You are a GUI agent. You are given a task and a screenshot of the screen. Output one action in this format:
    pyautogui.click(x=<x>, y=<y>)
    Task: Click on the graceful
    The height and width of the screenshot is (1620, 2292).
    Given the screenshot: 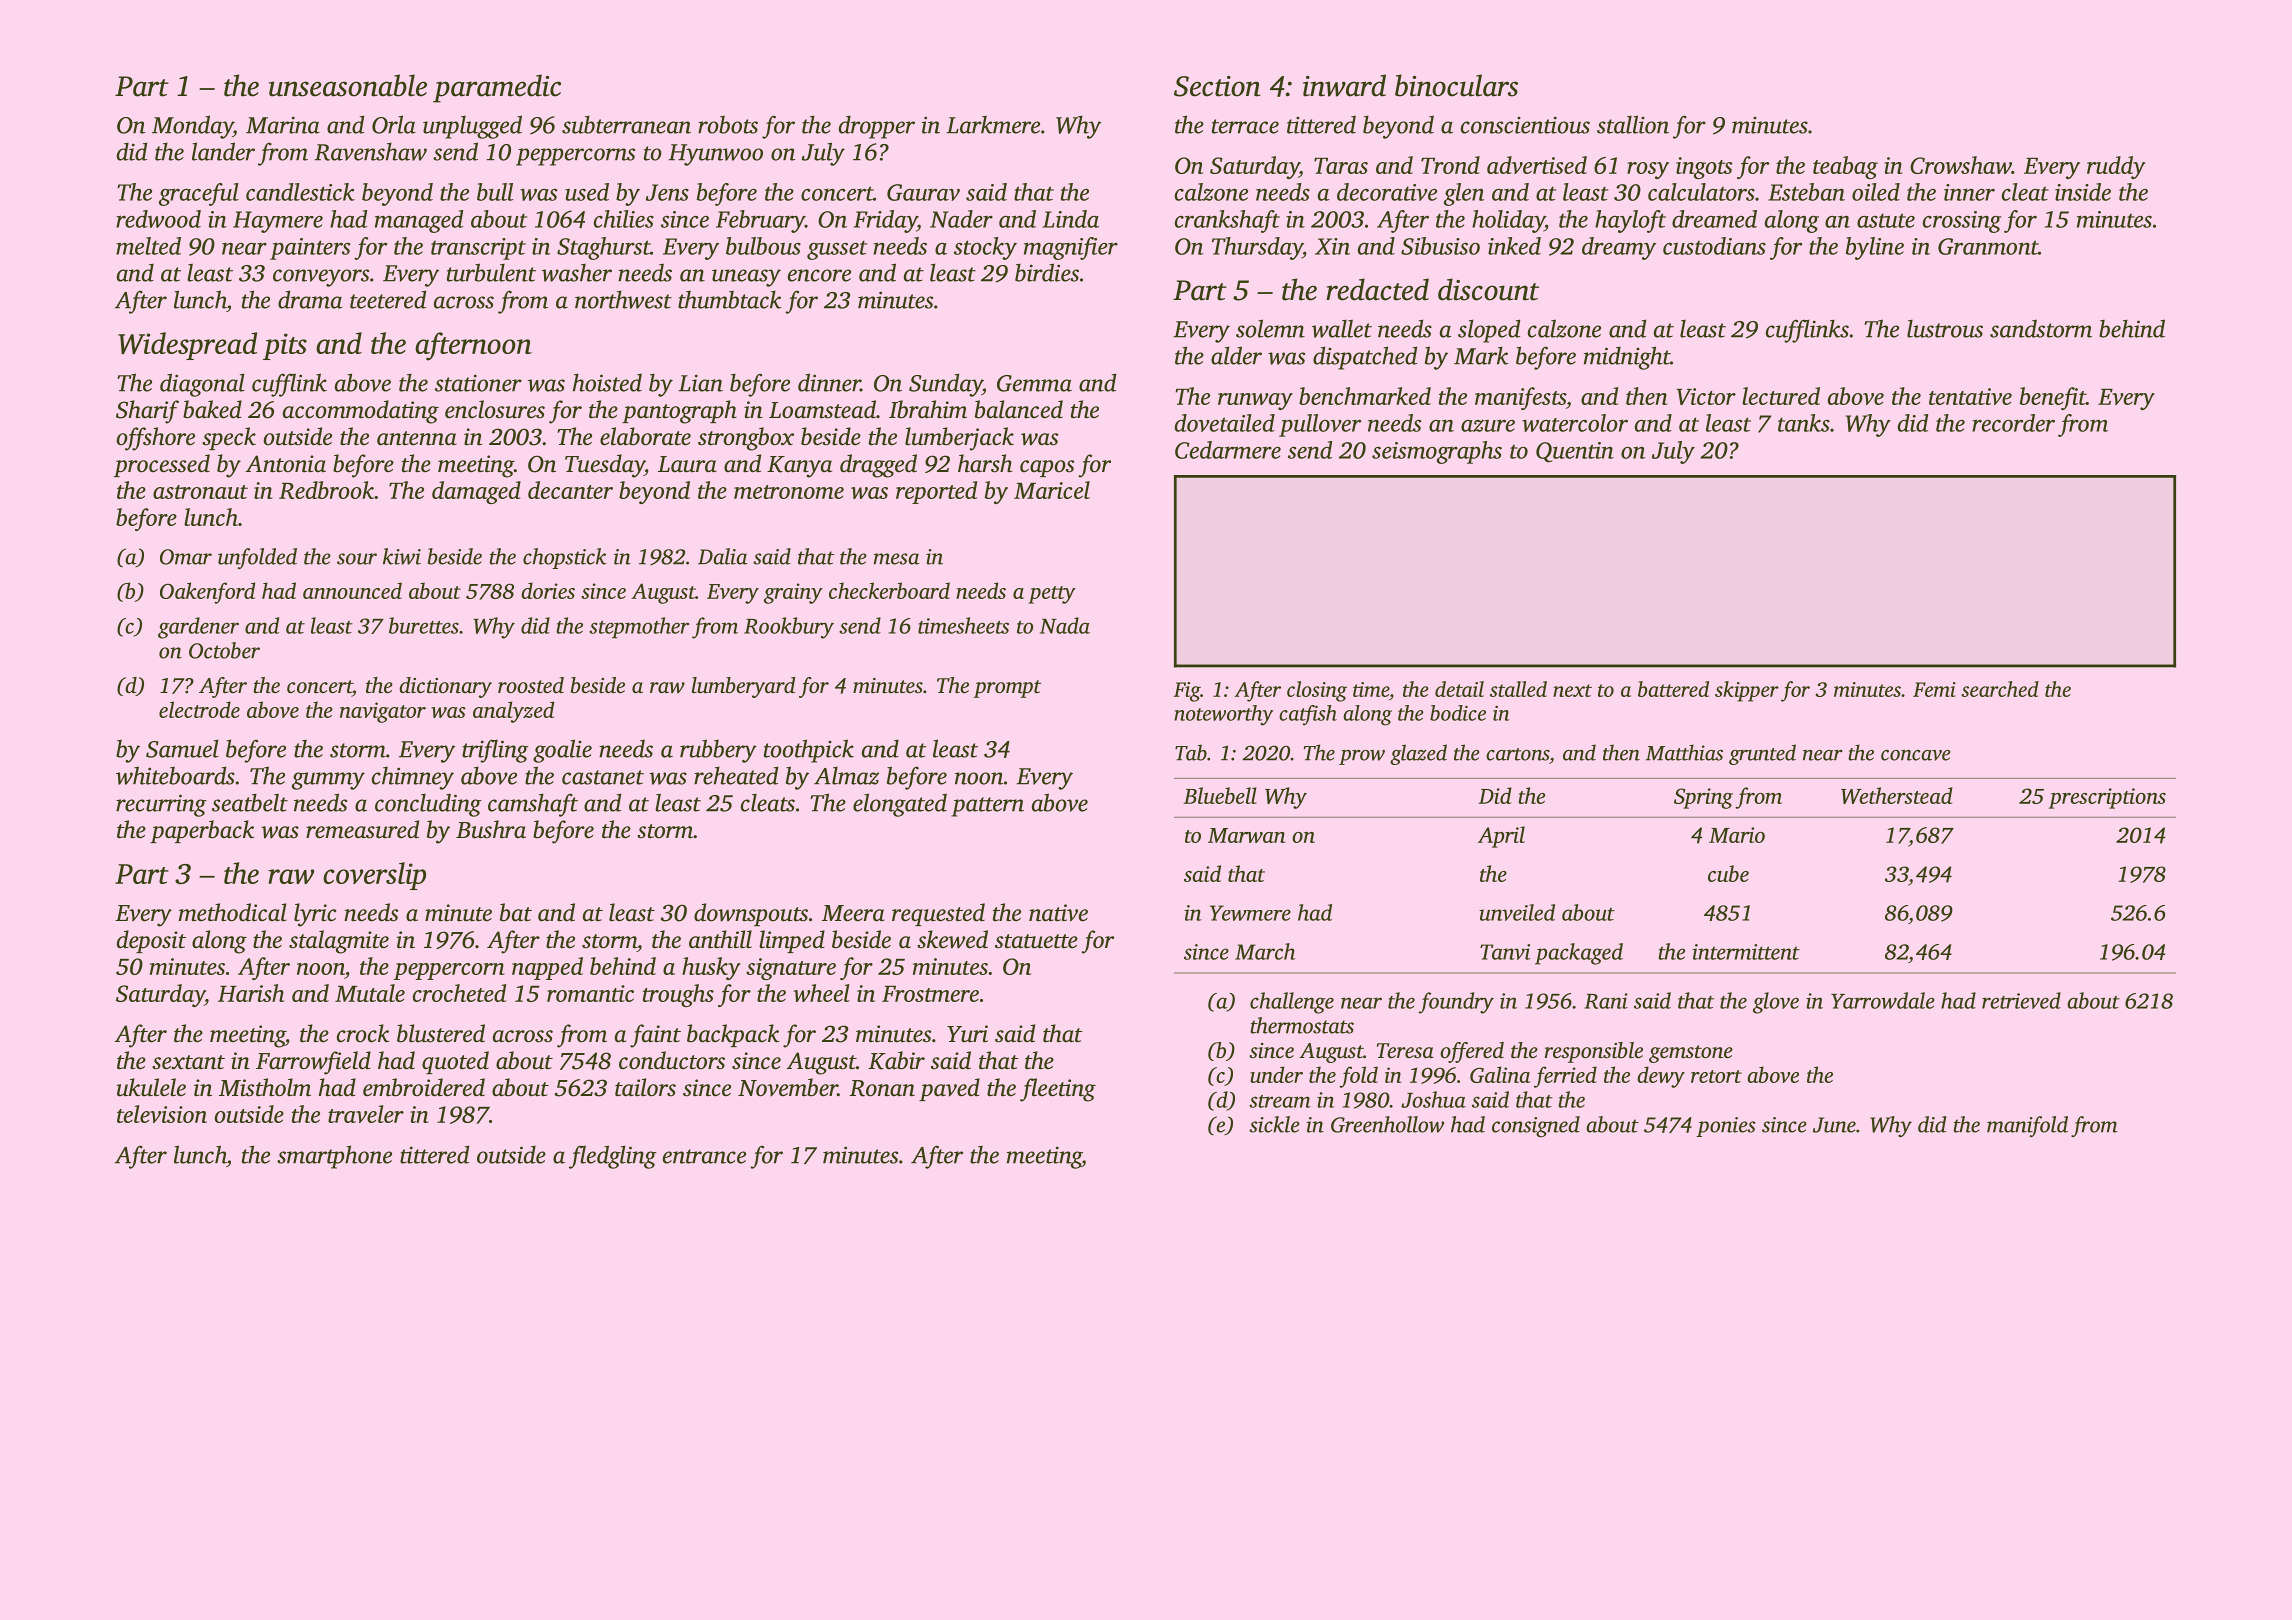 What is the action you would take?
    pyautogui.click(x=199, y=194)
